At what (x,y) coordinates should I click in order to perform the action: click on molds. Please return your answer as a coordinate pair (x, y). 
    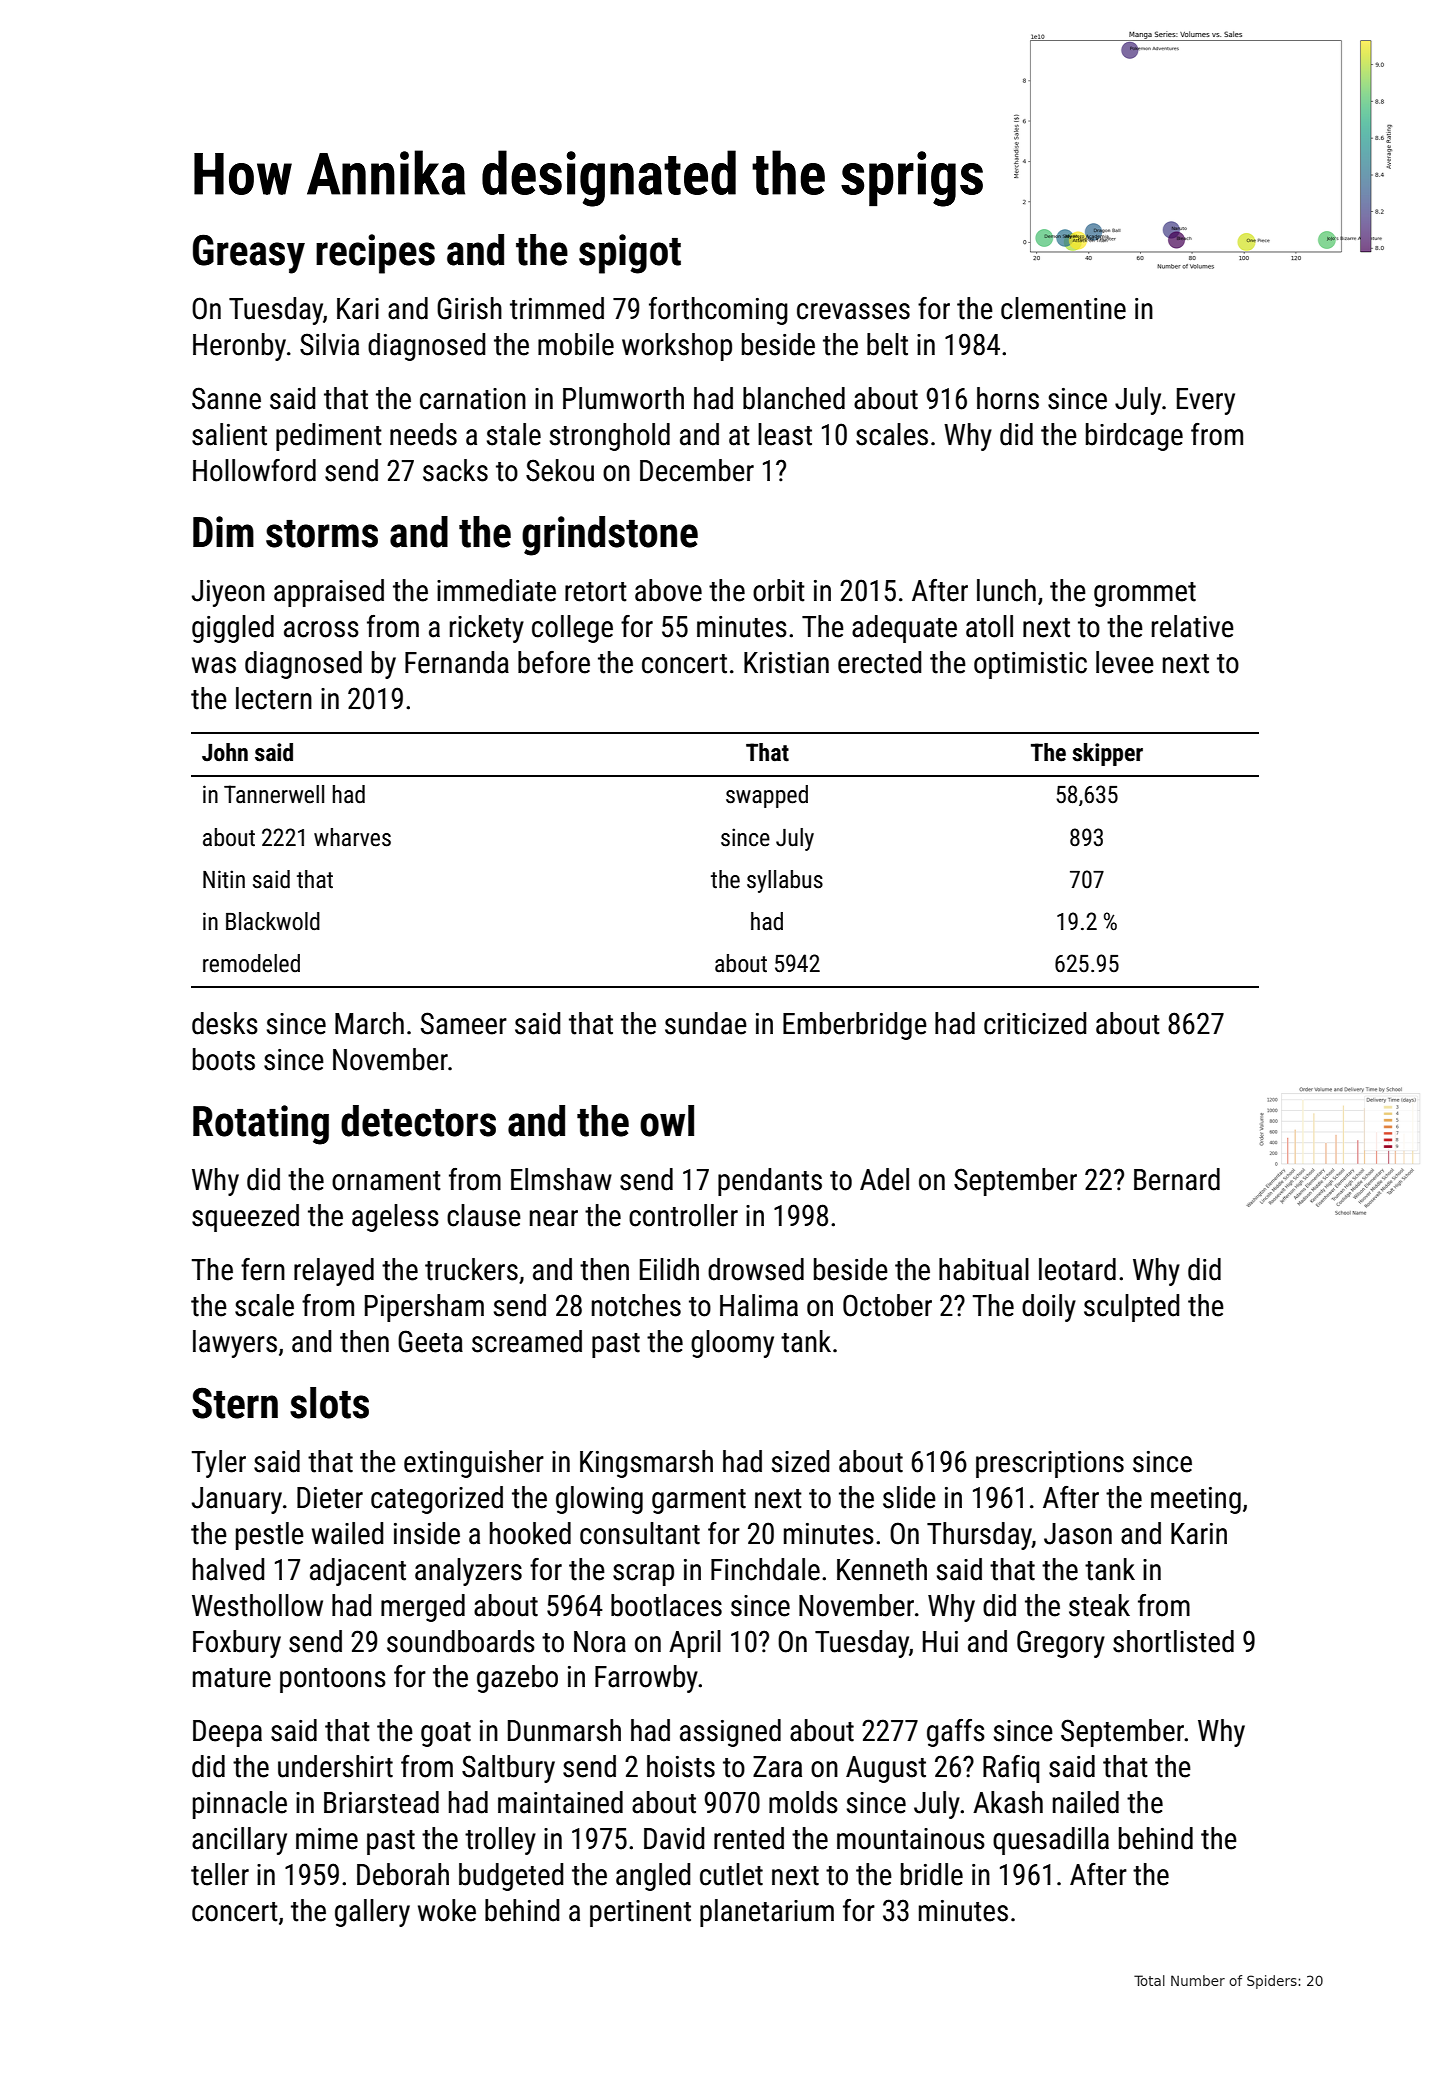
    Looking at the image, I should click on (803, 1802).
